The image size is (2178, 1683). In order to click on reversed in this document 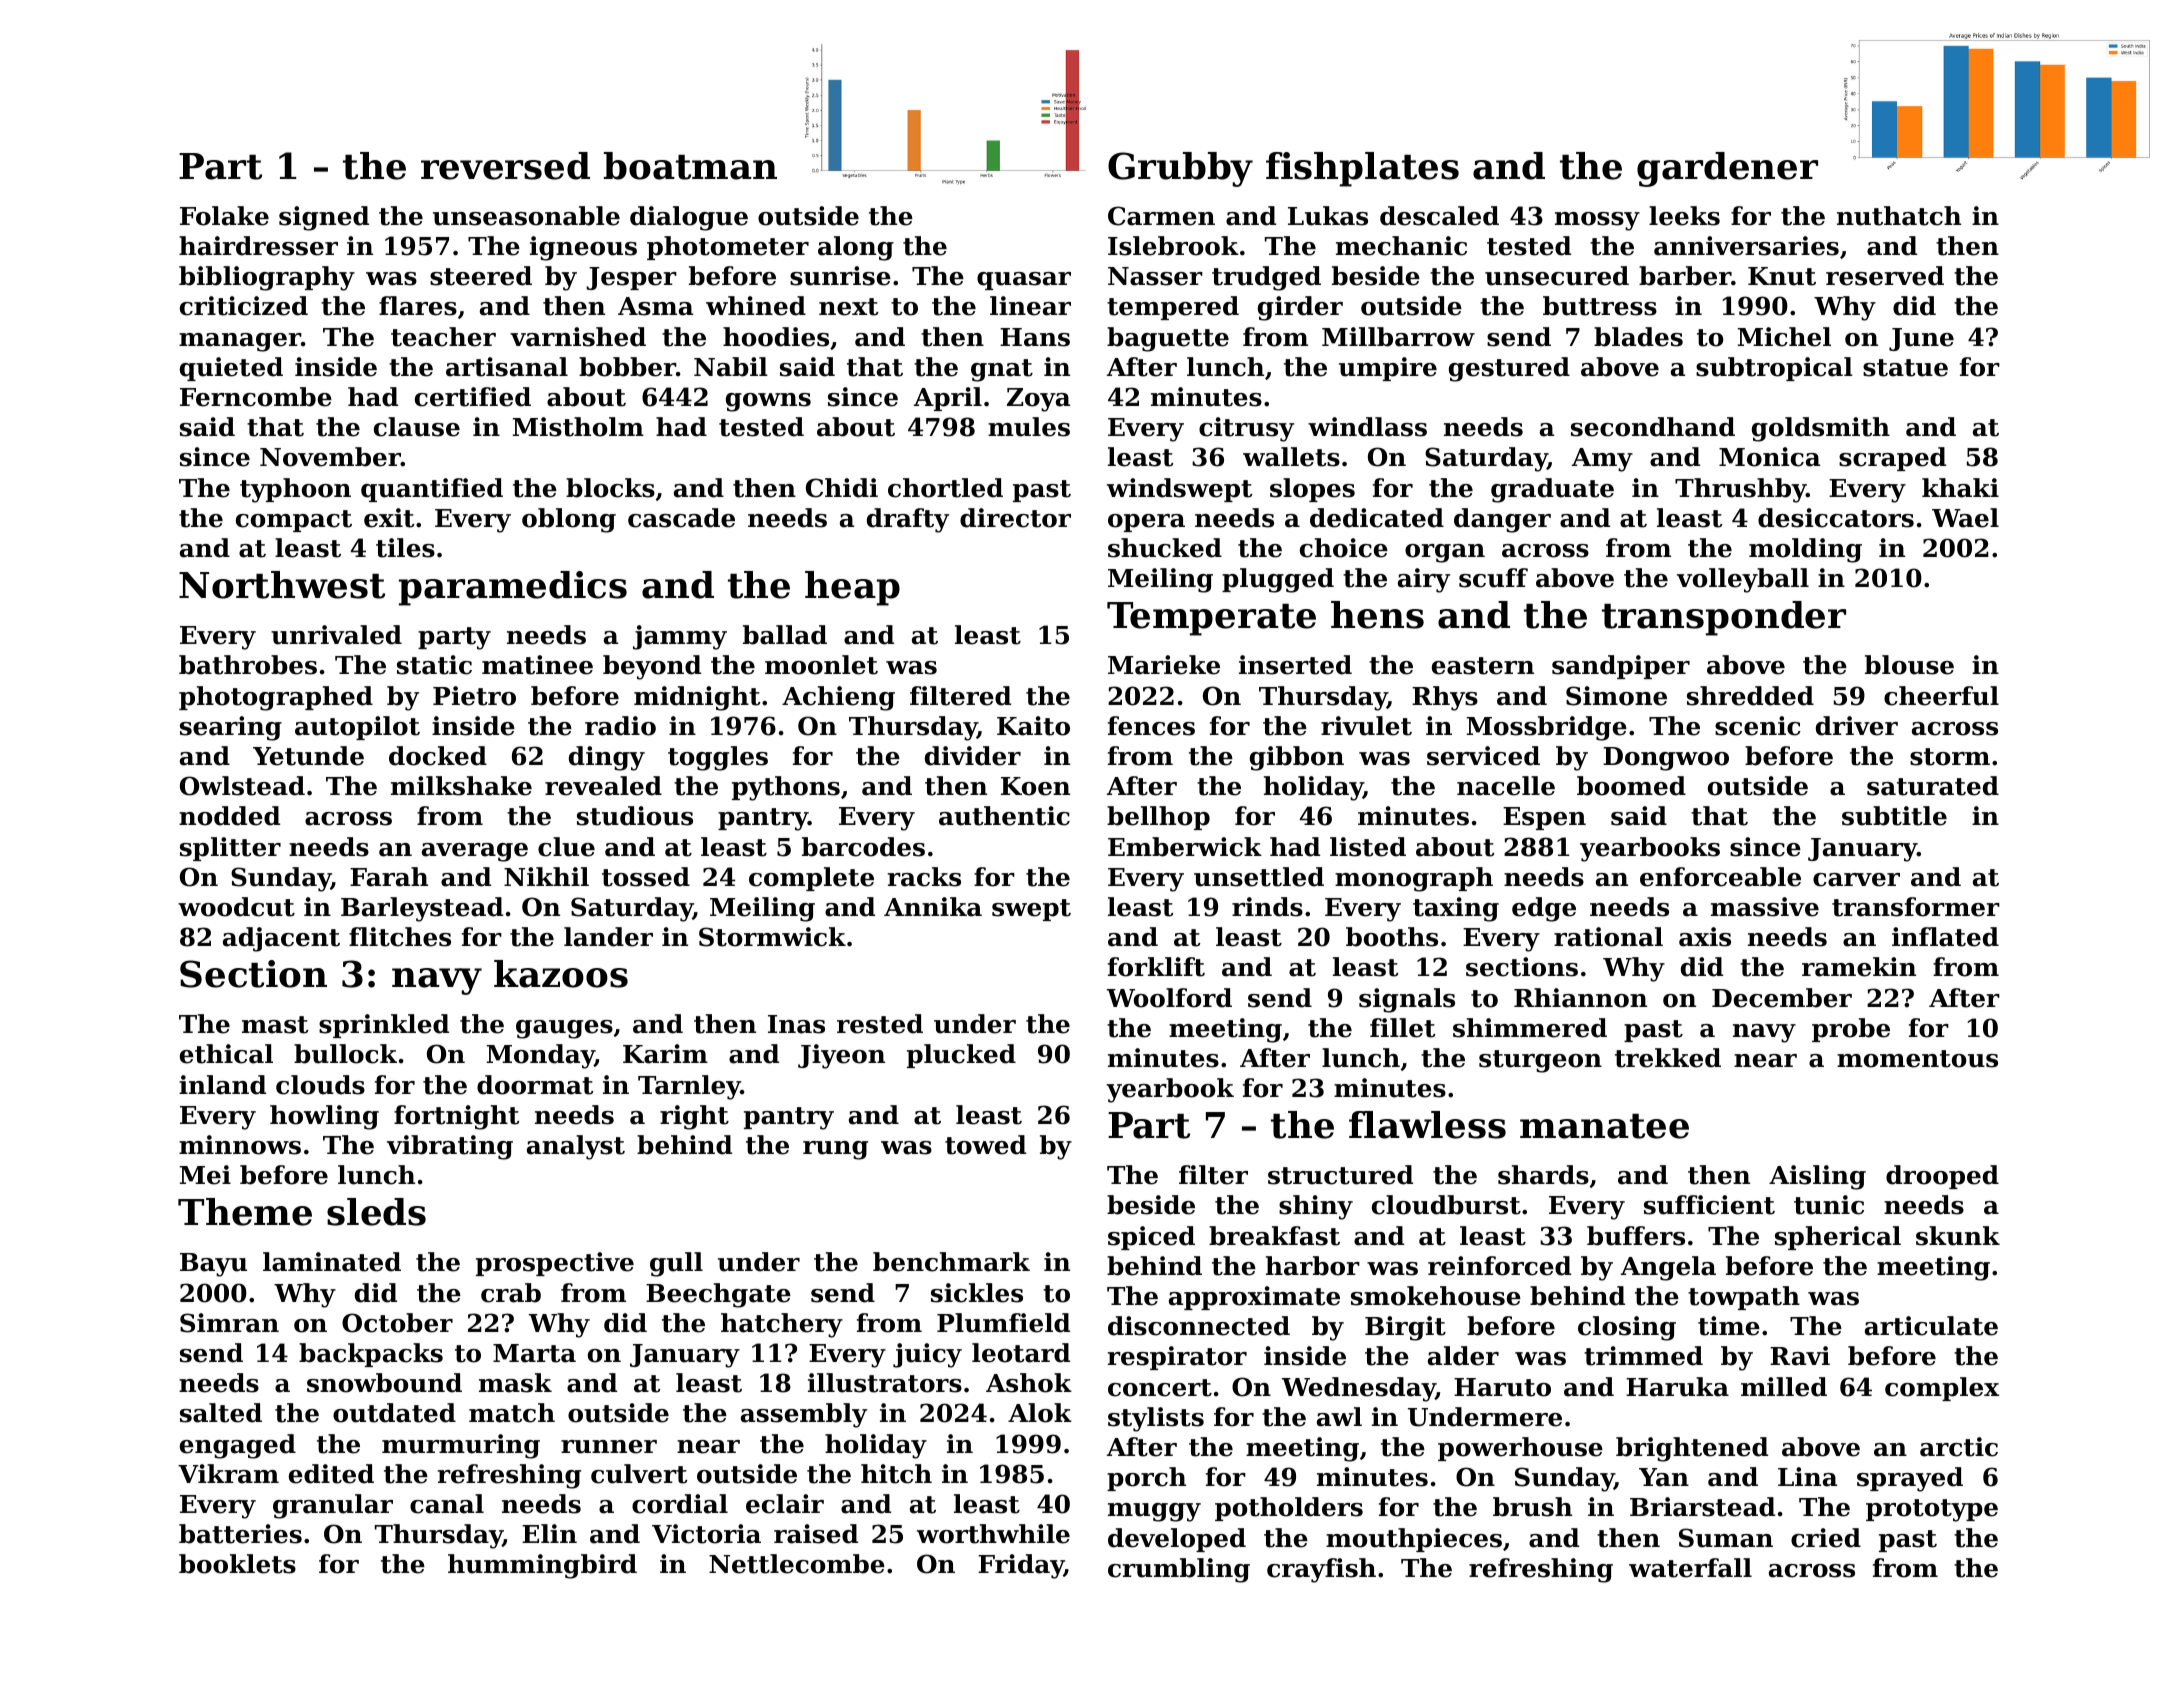, I will do `click(505, 166)`.
